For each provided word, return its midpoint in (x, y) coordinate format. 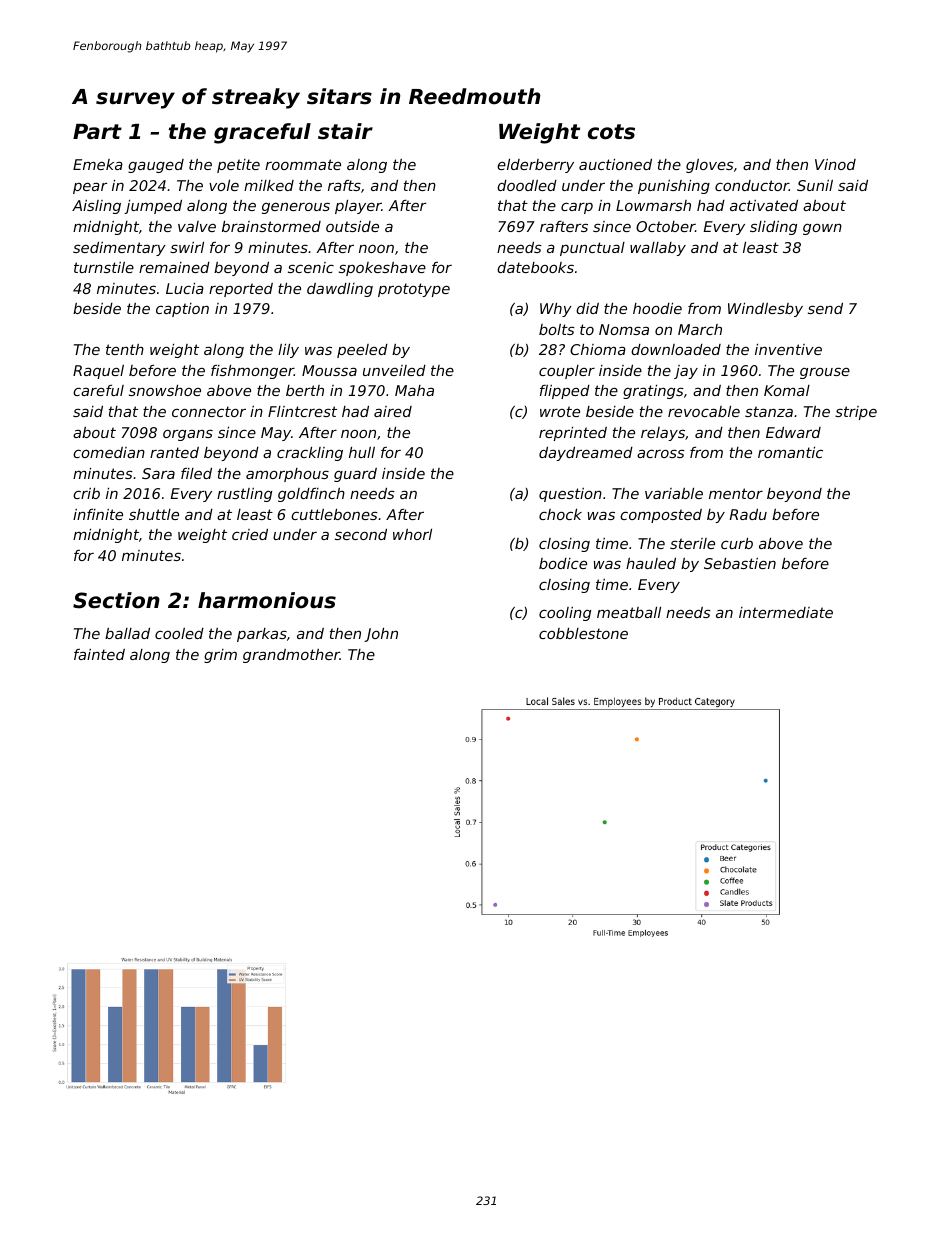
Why (556, 310)
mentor (736, 493)
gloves (710, 166)
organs (188, 435)
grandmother (291, 656)
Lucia (185, 288)
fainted (99, 654)
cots (611, 132)
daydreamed (586, 454)
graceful (262, 133)
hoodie (657, 308)
